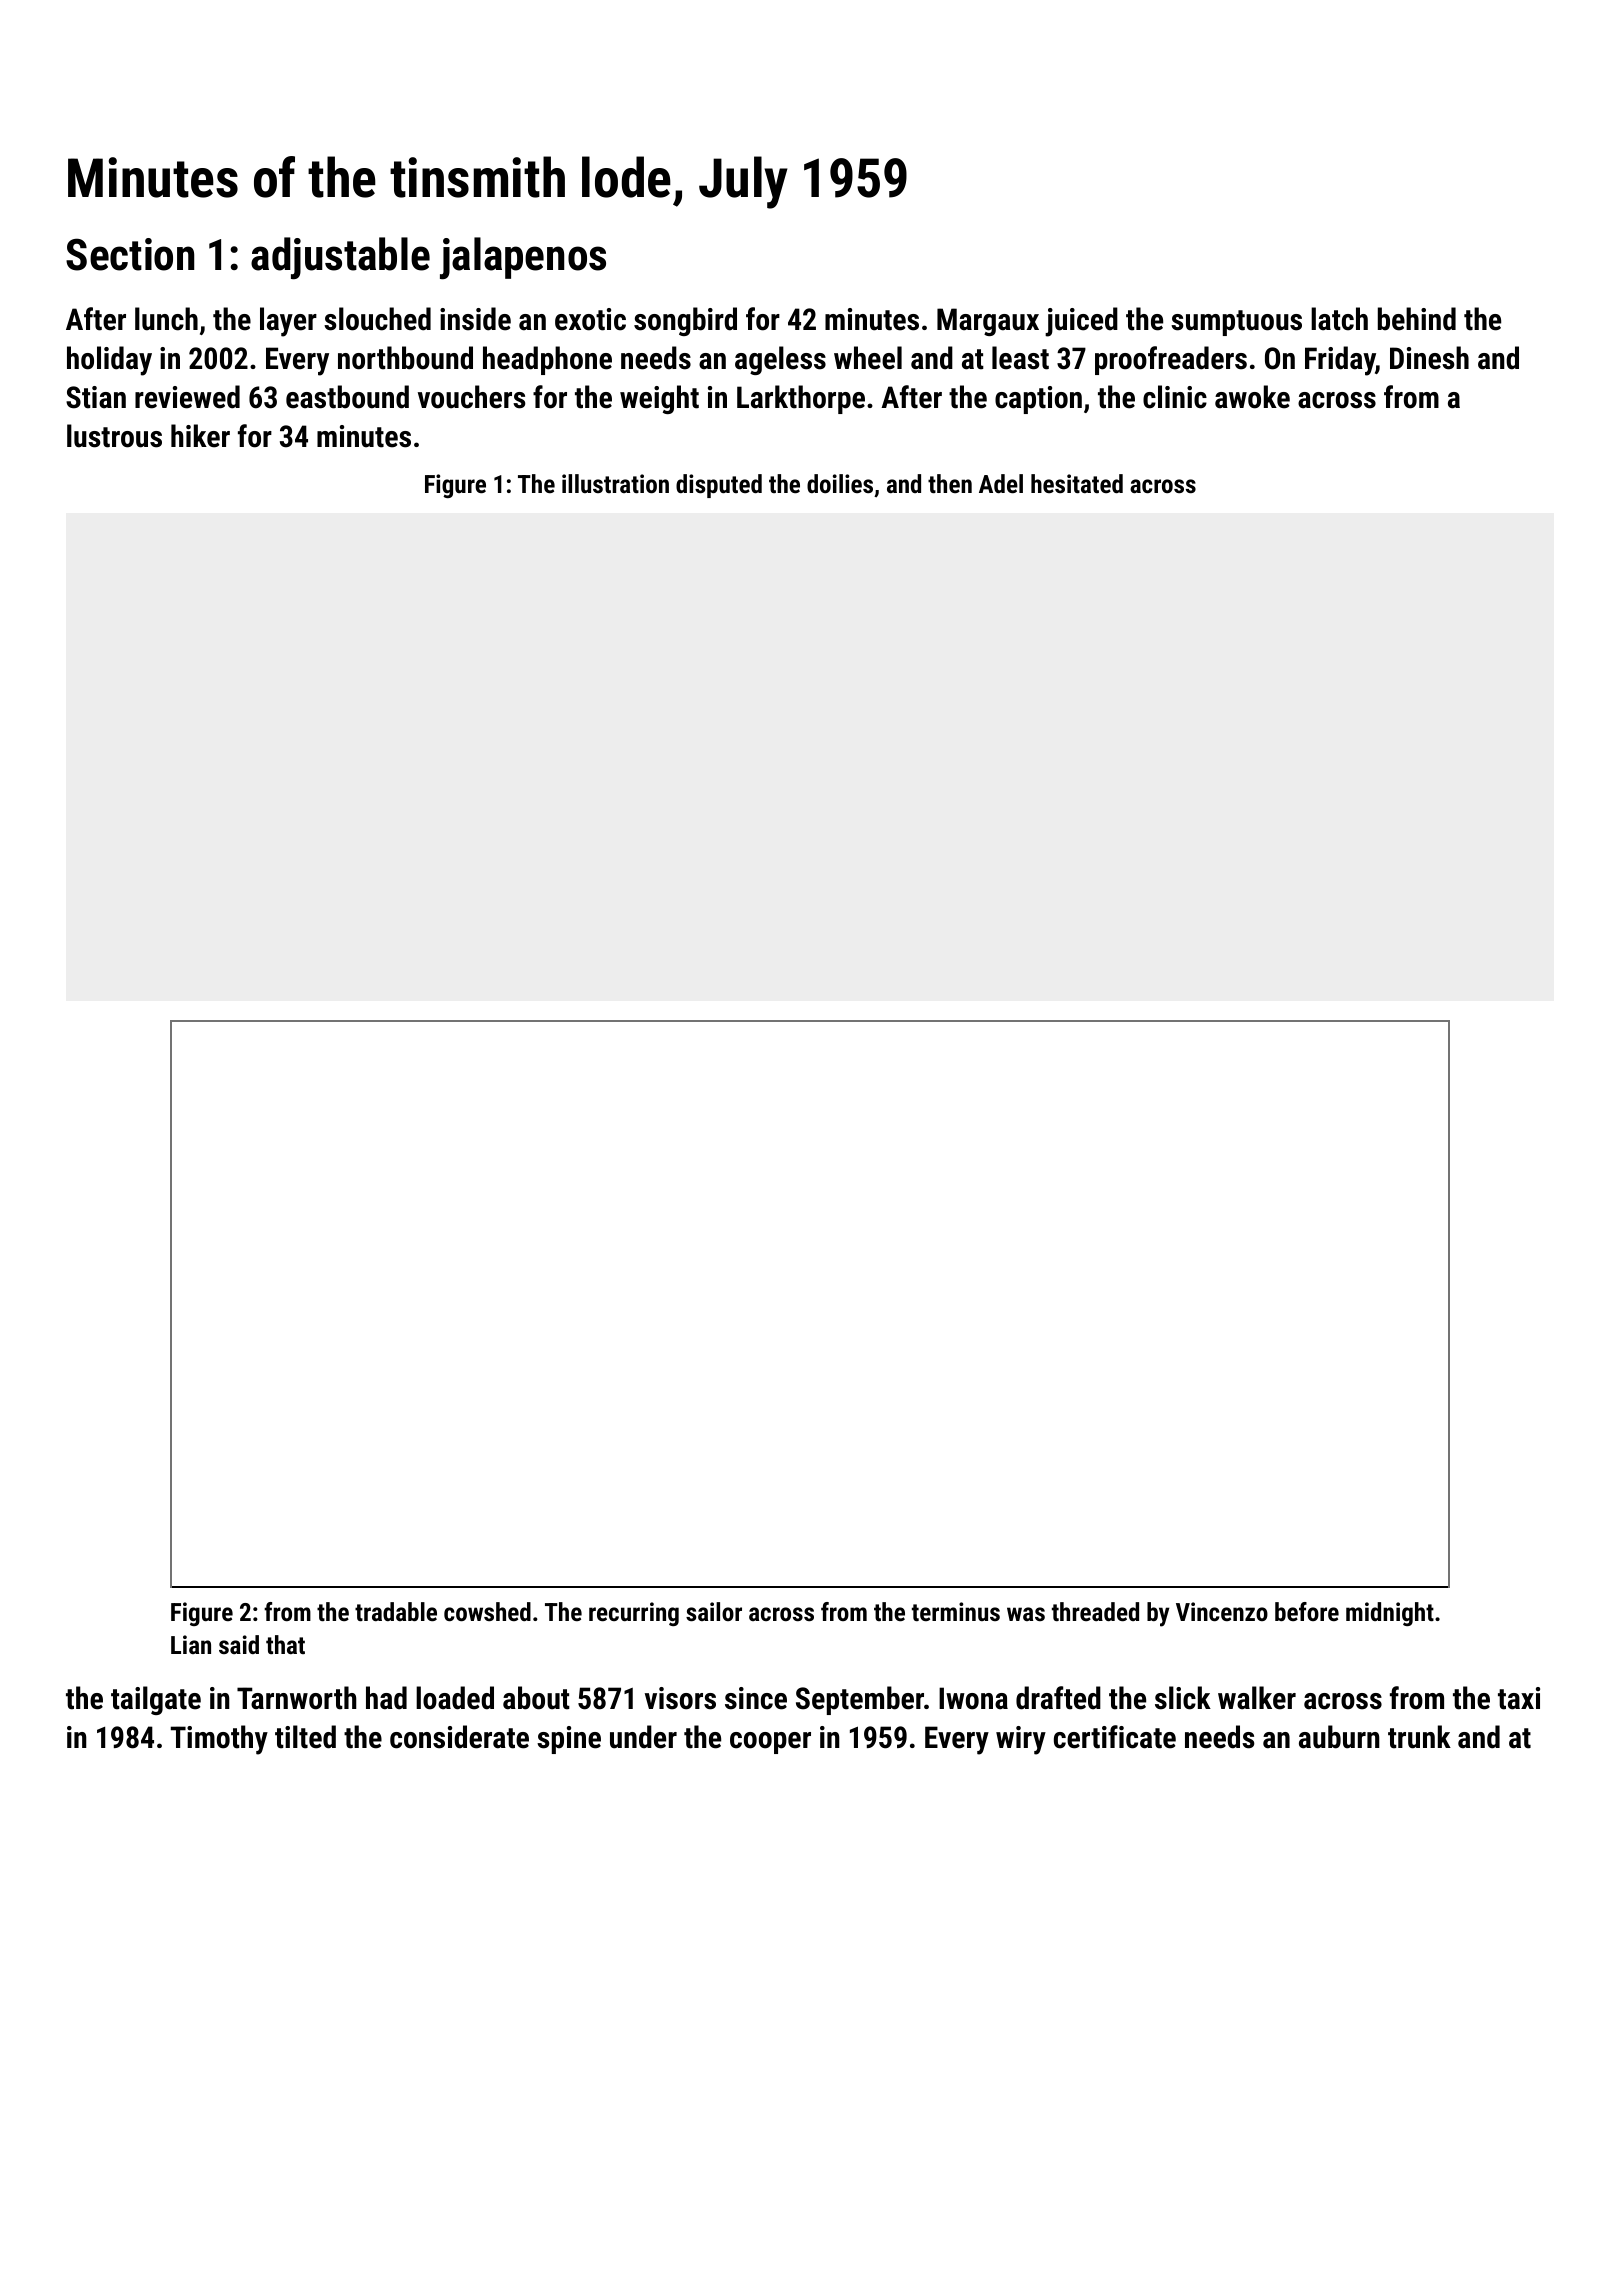  Describe the element at coordinates (166, 319) in the screenshot. I see `lunch` at that location.
